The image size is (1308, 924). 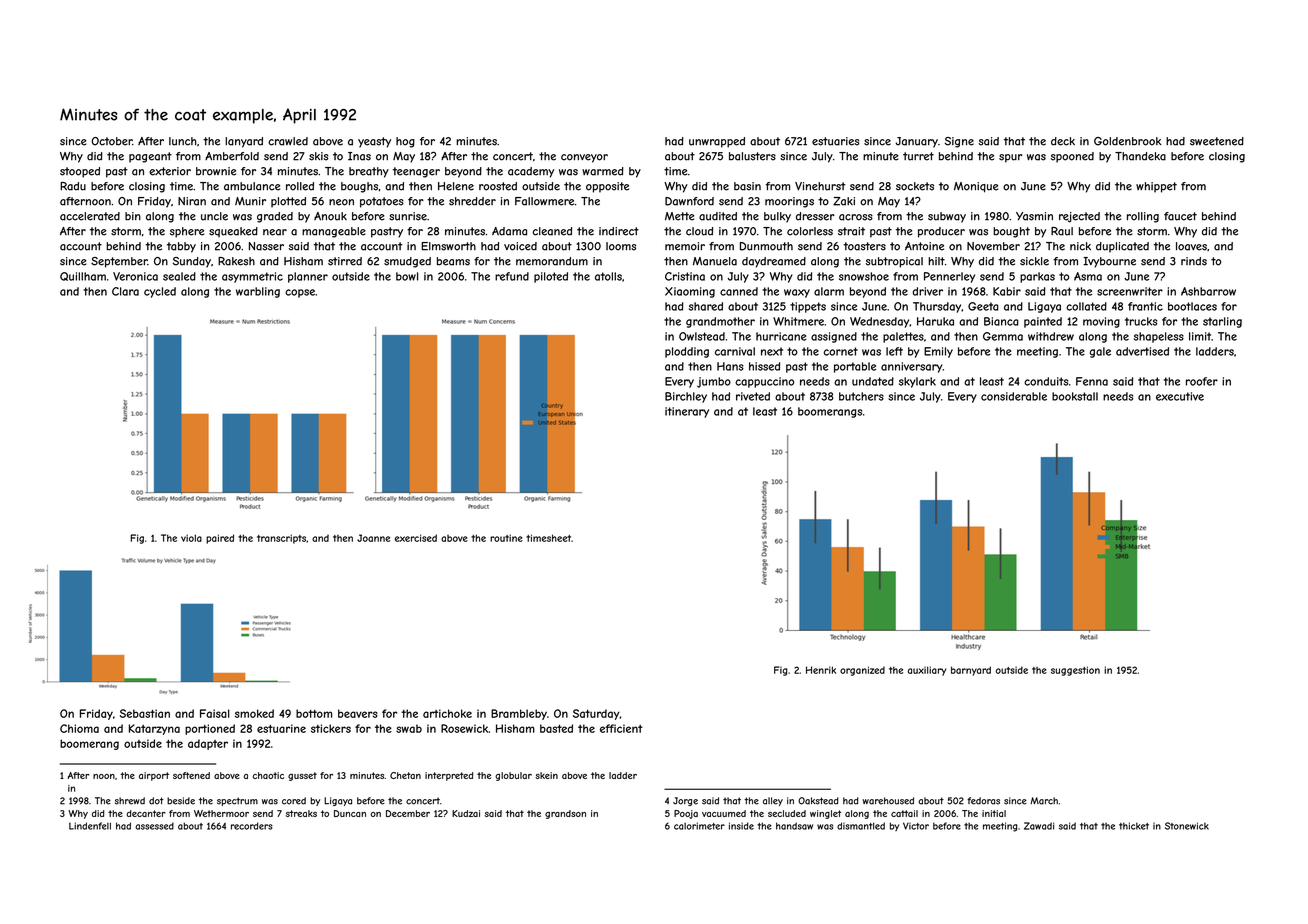 I want to click on opposite, so click(x=607, y=187).
